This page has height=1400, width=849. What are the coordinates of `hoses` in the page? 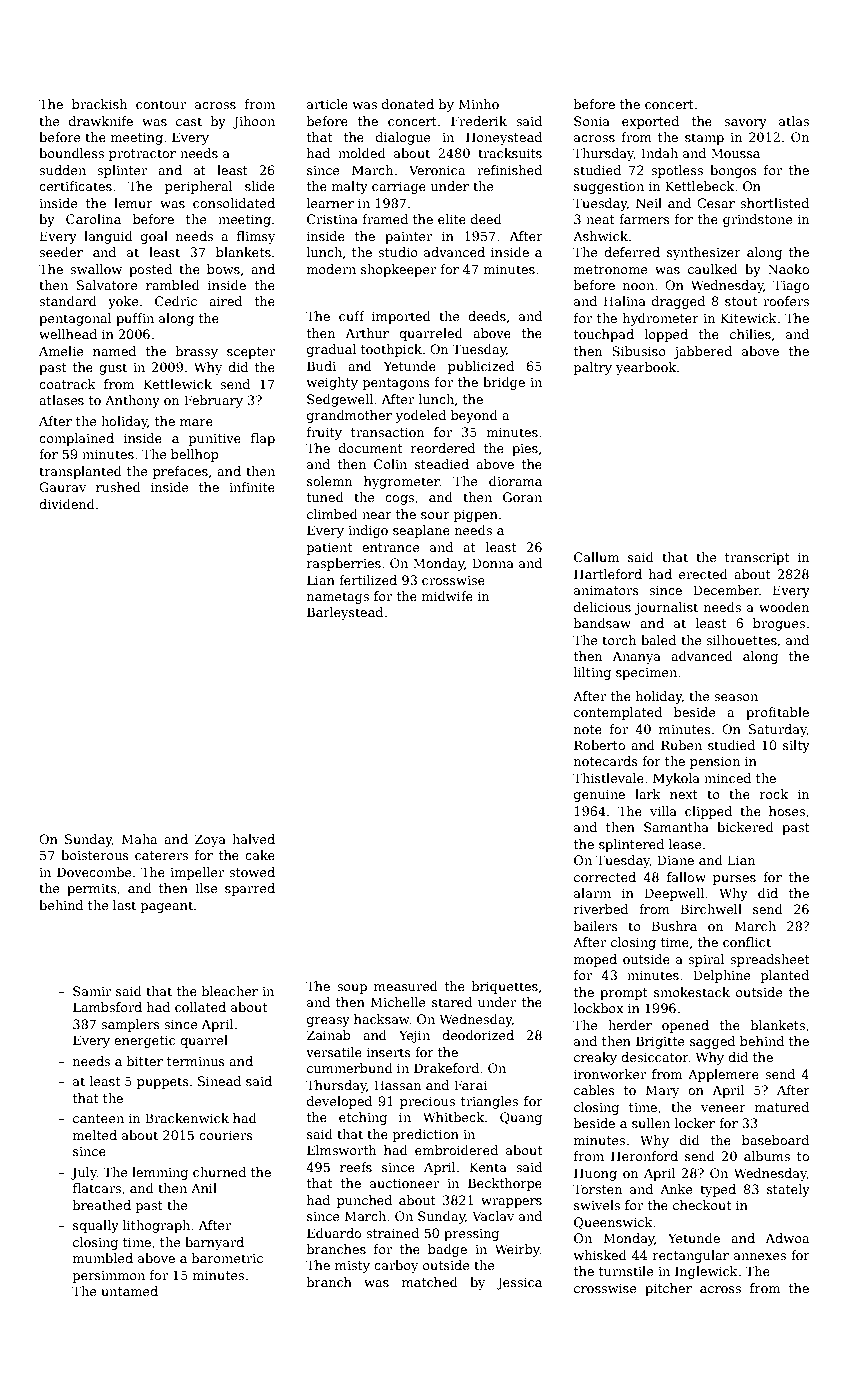 It's located at (787, 811).
